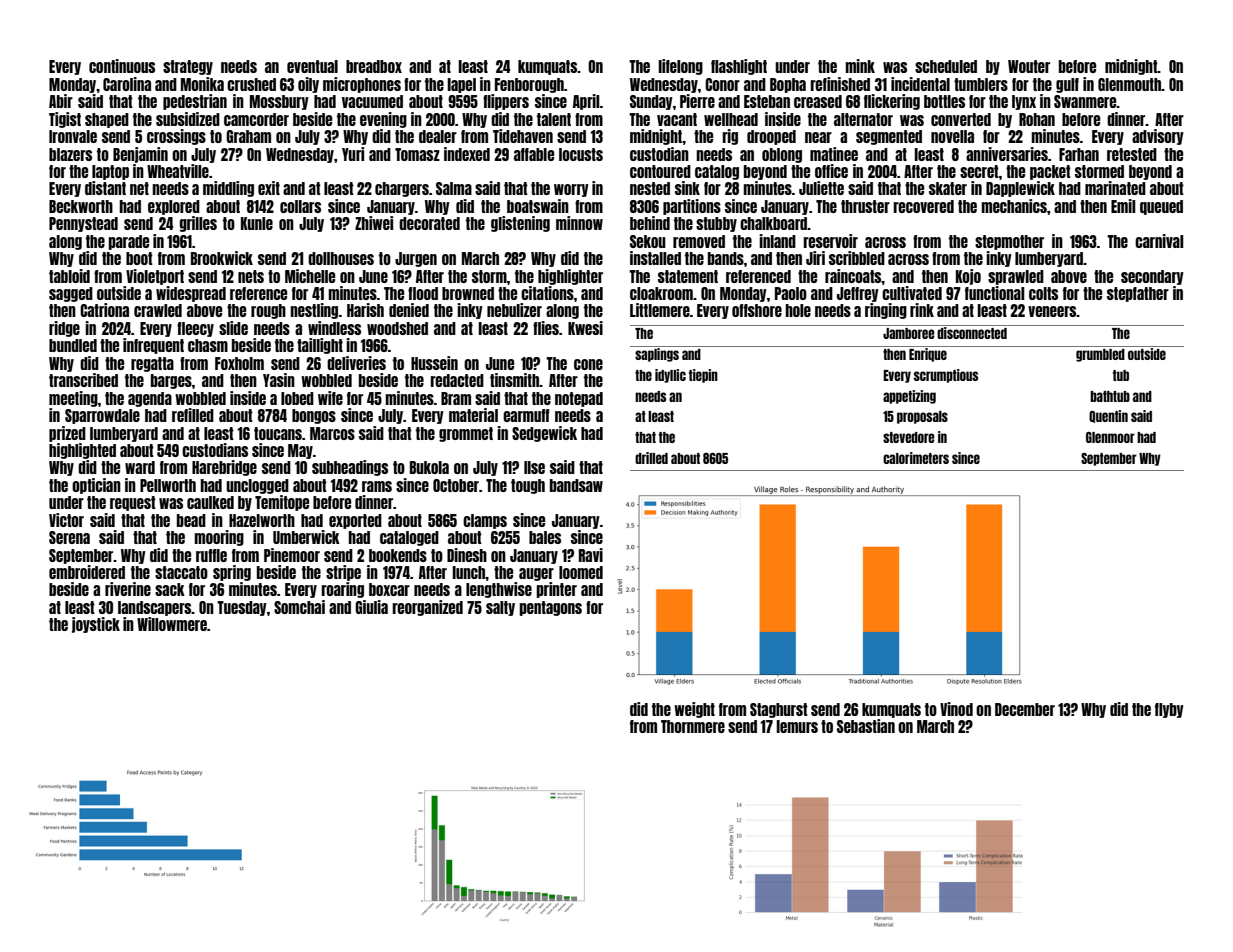 This document has width=1233, height=952. Describe the element at coordinates (797, 726) in the document. I see `lemurs` at that location.
